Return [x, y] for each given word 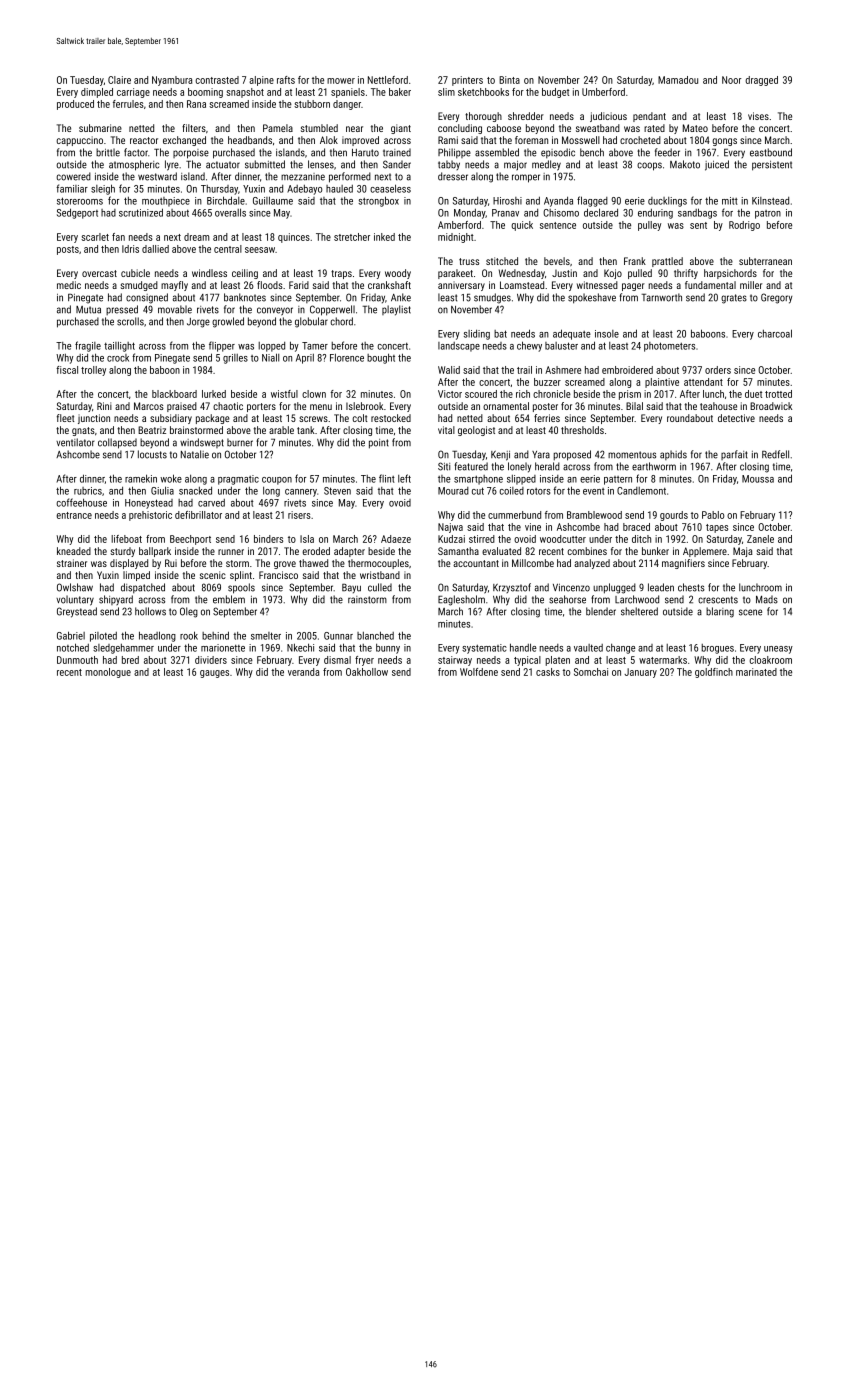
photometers [669, 347]
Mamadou [678, 80]
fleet [66, 418]
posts [68, 250]
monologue [108, 673]
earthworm [654, 466]
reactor [144, 140]
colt [360, 418]
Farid [299, 285]
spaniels [348, 93]
